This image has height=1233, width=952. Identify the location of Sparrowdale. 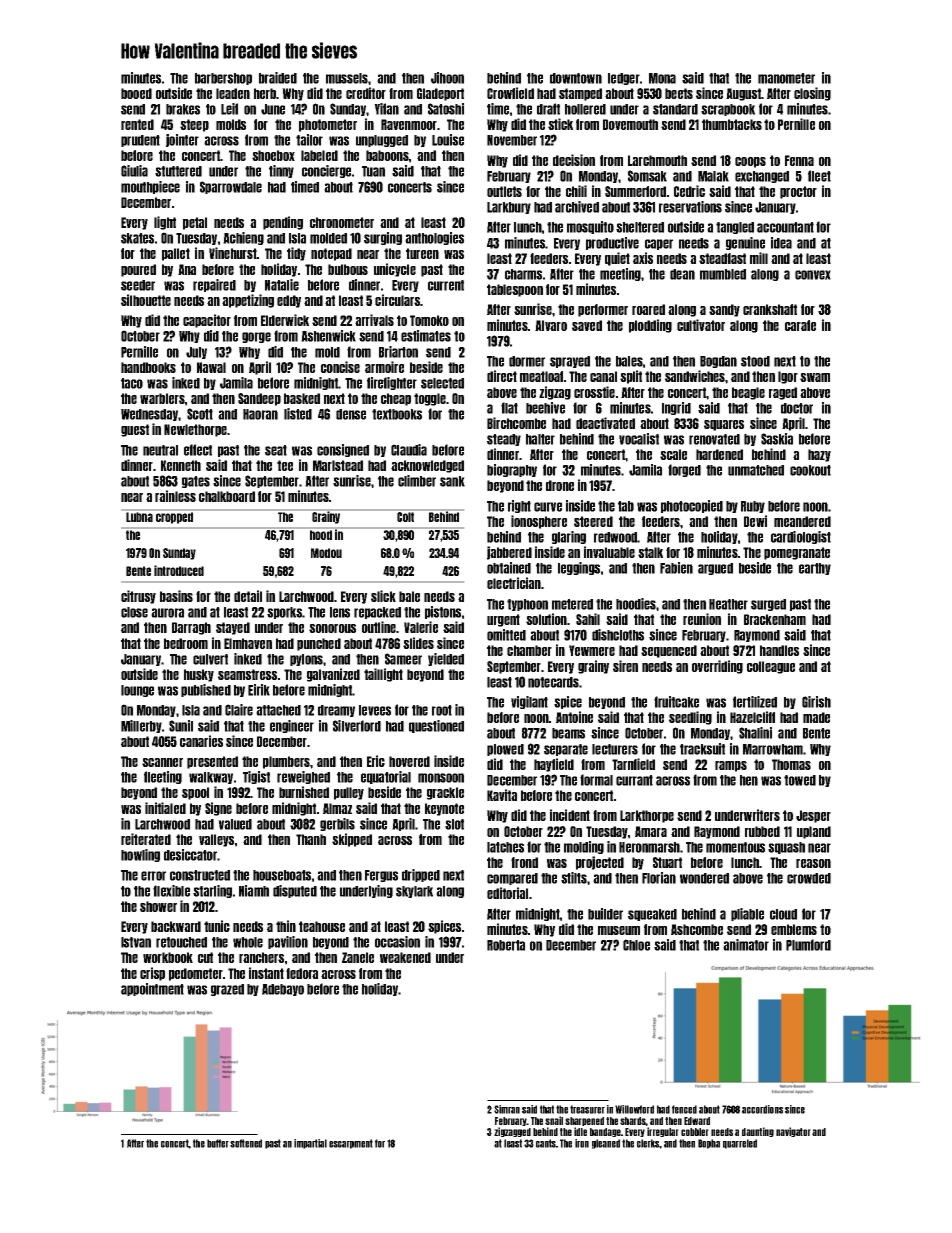
(231, 187).
